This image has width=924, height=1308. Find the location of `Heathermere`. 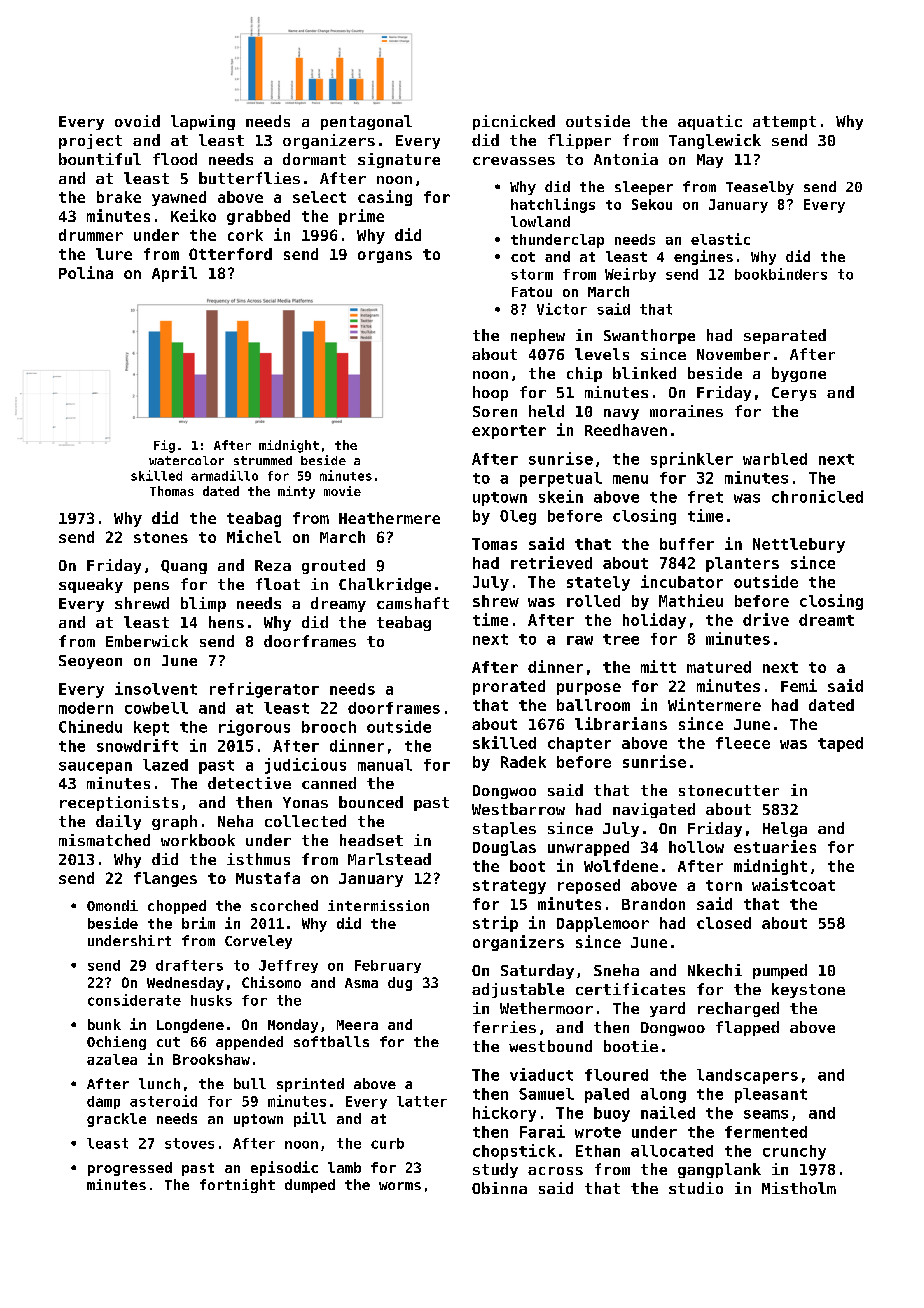

Heathermere is located at coordinates (389, 518).
